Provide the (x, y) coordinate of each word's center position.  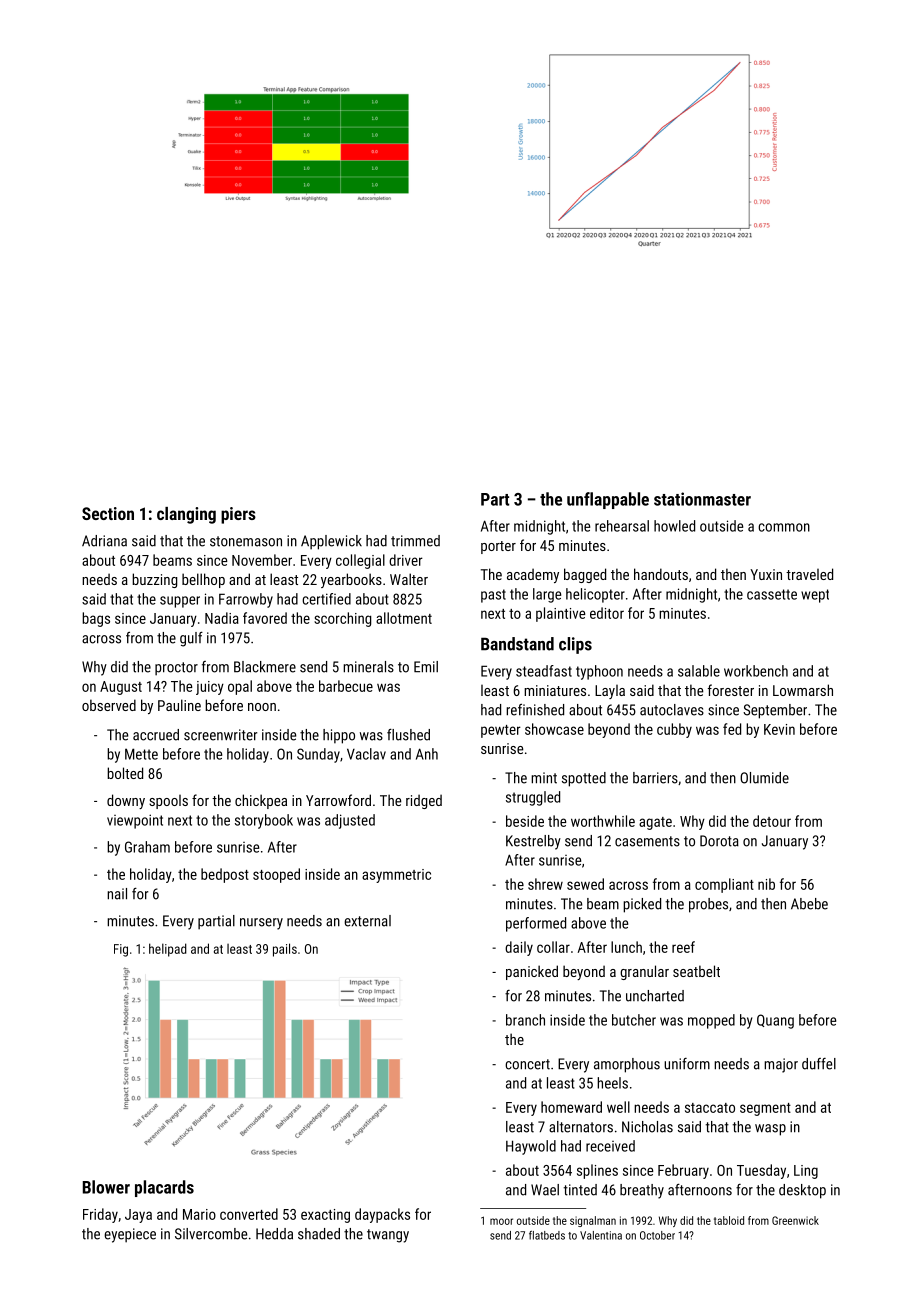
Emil (426, 667)
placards (164, 1188)
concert (527, 1064)
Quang (775, 1021)
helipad (168, 950)
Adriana (104, 541)
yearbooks (351, 580)
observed (109, 705)
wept (815, 596)
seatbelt (696, 971)
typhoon (599, 672)
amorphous (627, 1065)
